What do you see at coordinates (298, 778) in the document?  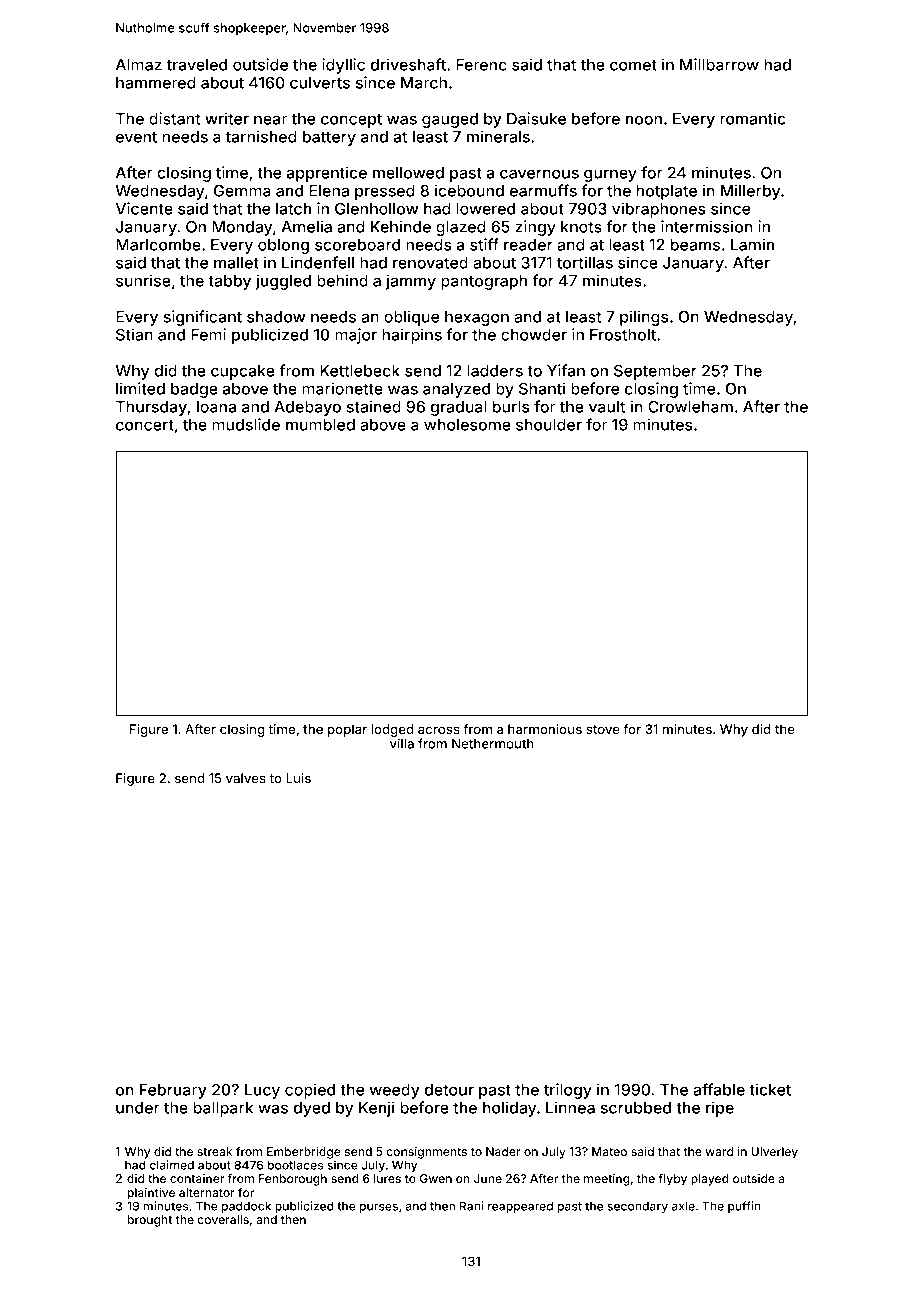 I see `Luis` at bounding box center [298, 778].
